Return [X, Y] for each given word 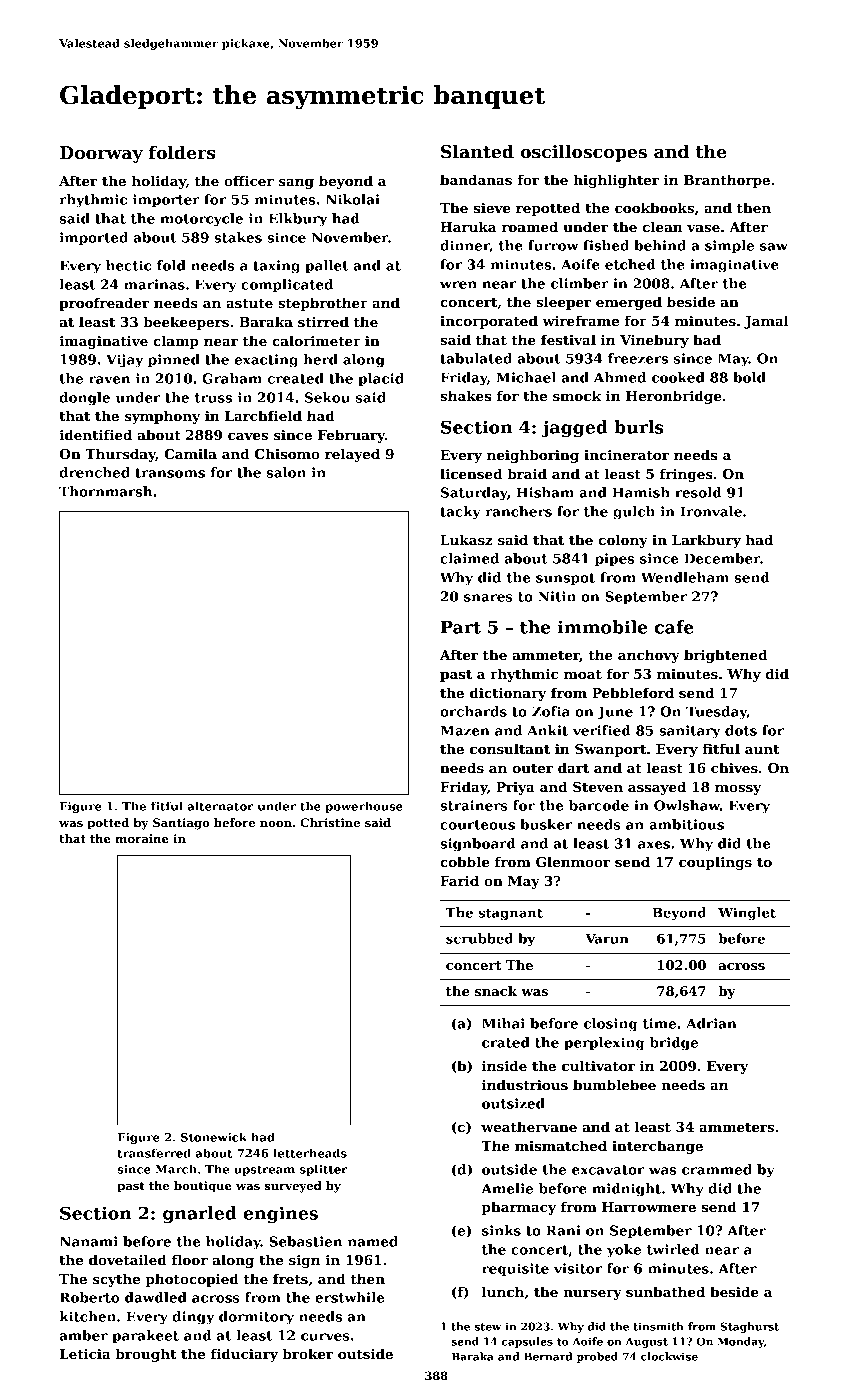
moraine [142, 838]
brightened [726, 656]
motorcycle [201, 220]
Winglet [747, 914]
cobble [465, 861]
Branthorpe [727, 181]
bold [749, 377]
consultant [510, 748]
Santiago [181, 824]
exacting [266, 361]
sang [296, 184]
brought [146, 1355]
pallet [326, 267]
